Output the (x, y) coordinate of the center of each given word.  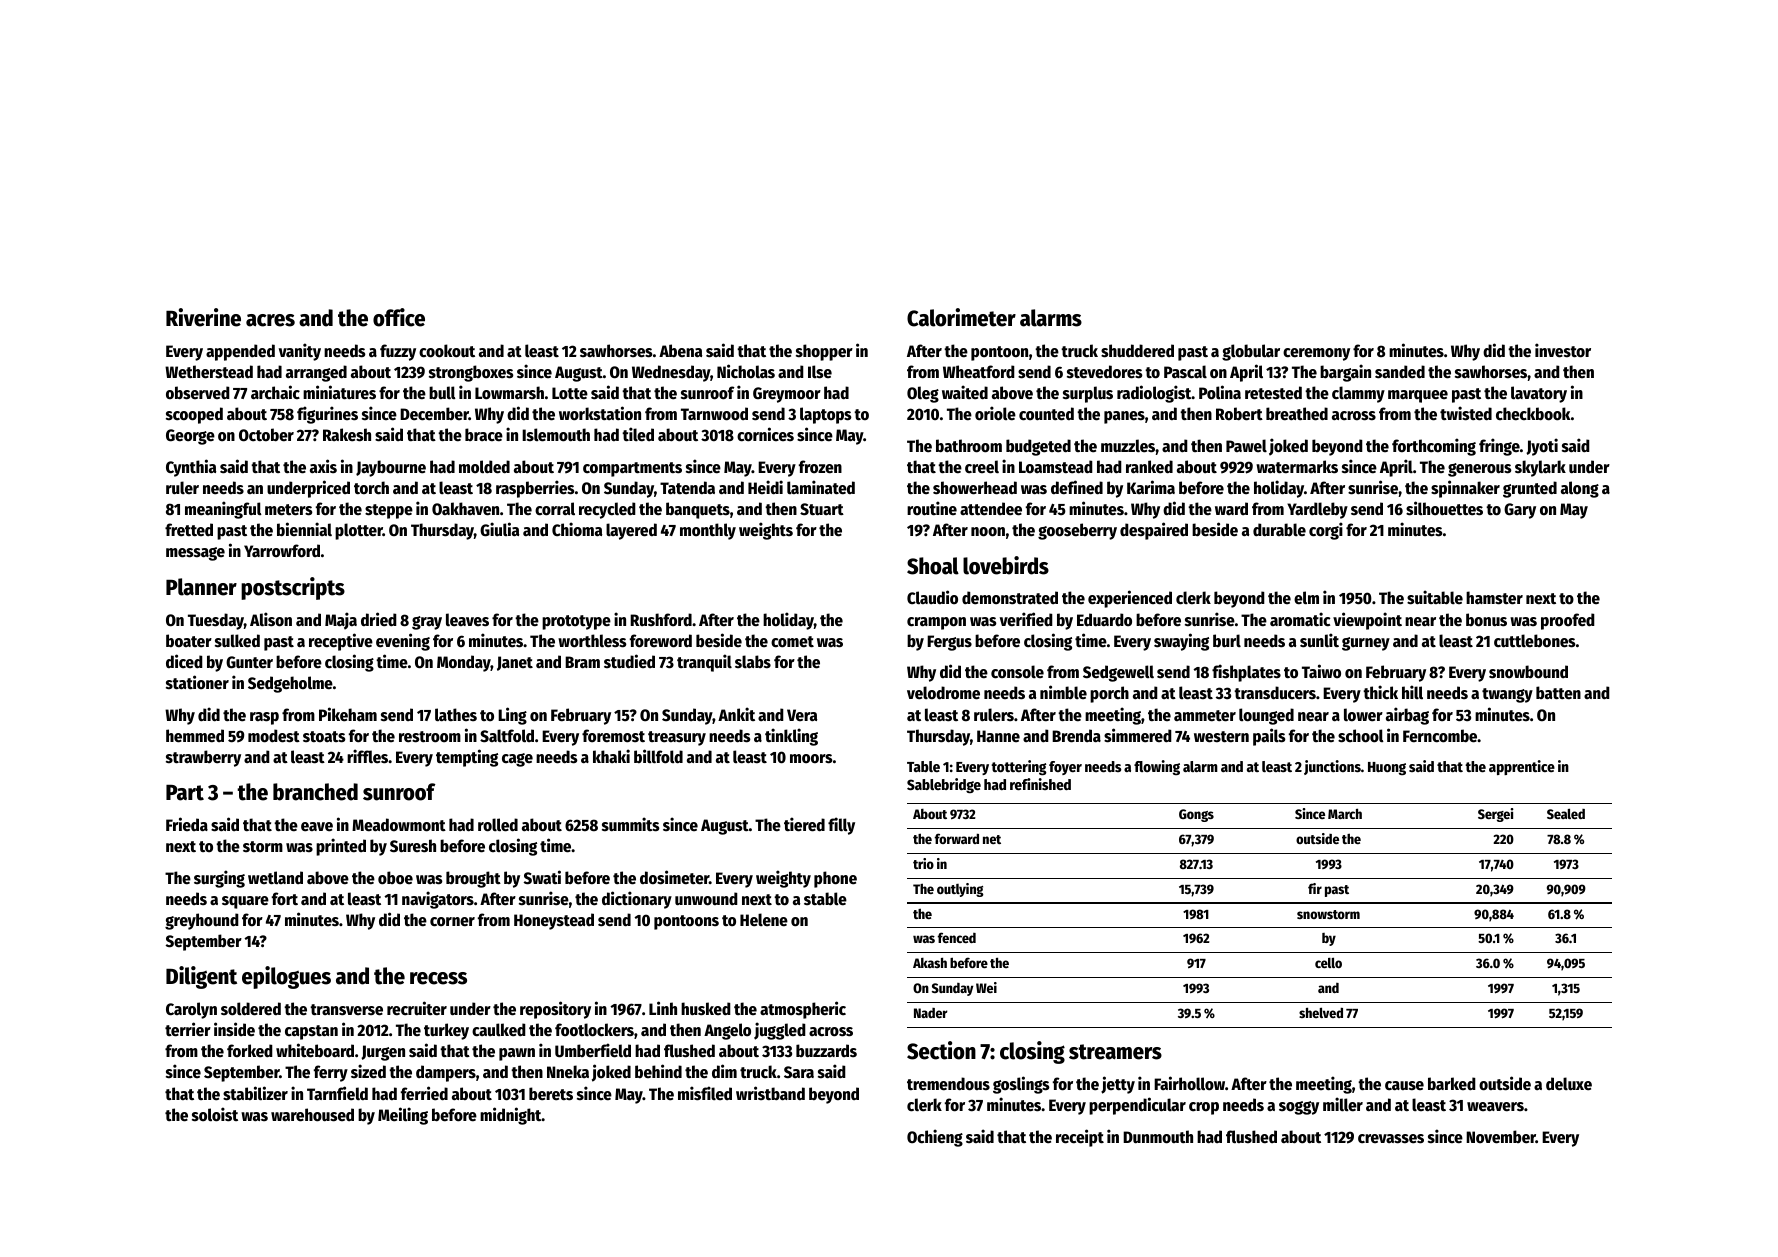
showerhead (975, 488)
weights (766, 531)
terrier (188, 1029)
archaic (275, 392)
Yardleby (1317, 510)
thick (1380, 692)
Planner (201, 587)
